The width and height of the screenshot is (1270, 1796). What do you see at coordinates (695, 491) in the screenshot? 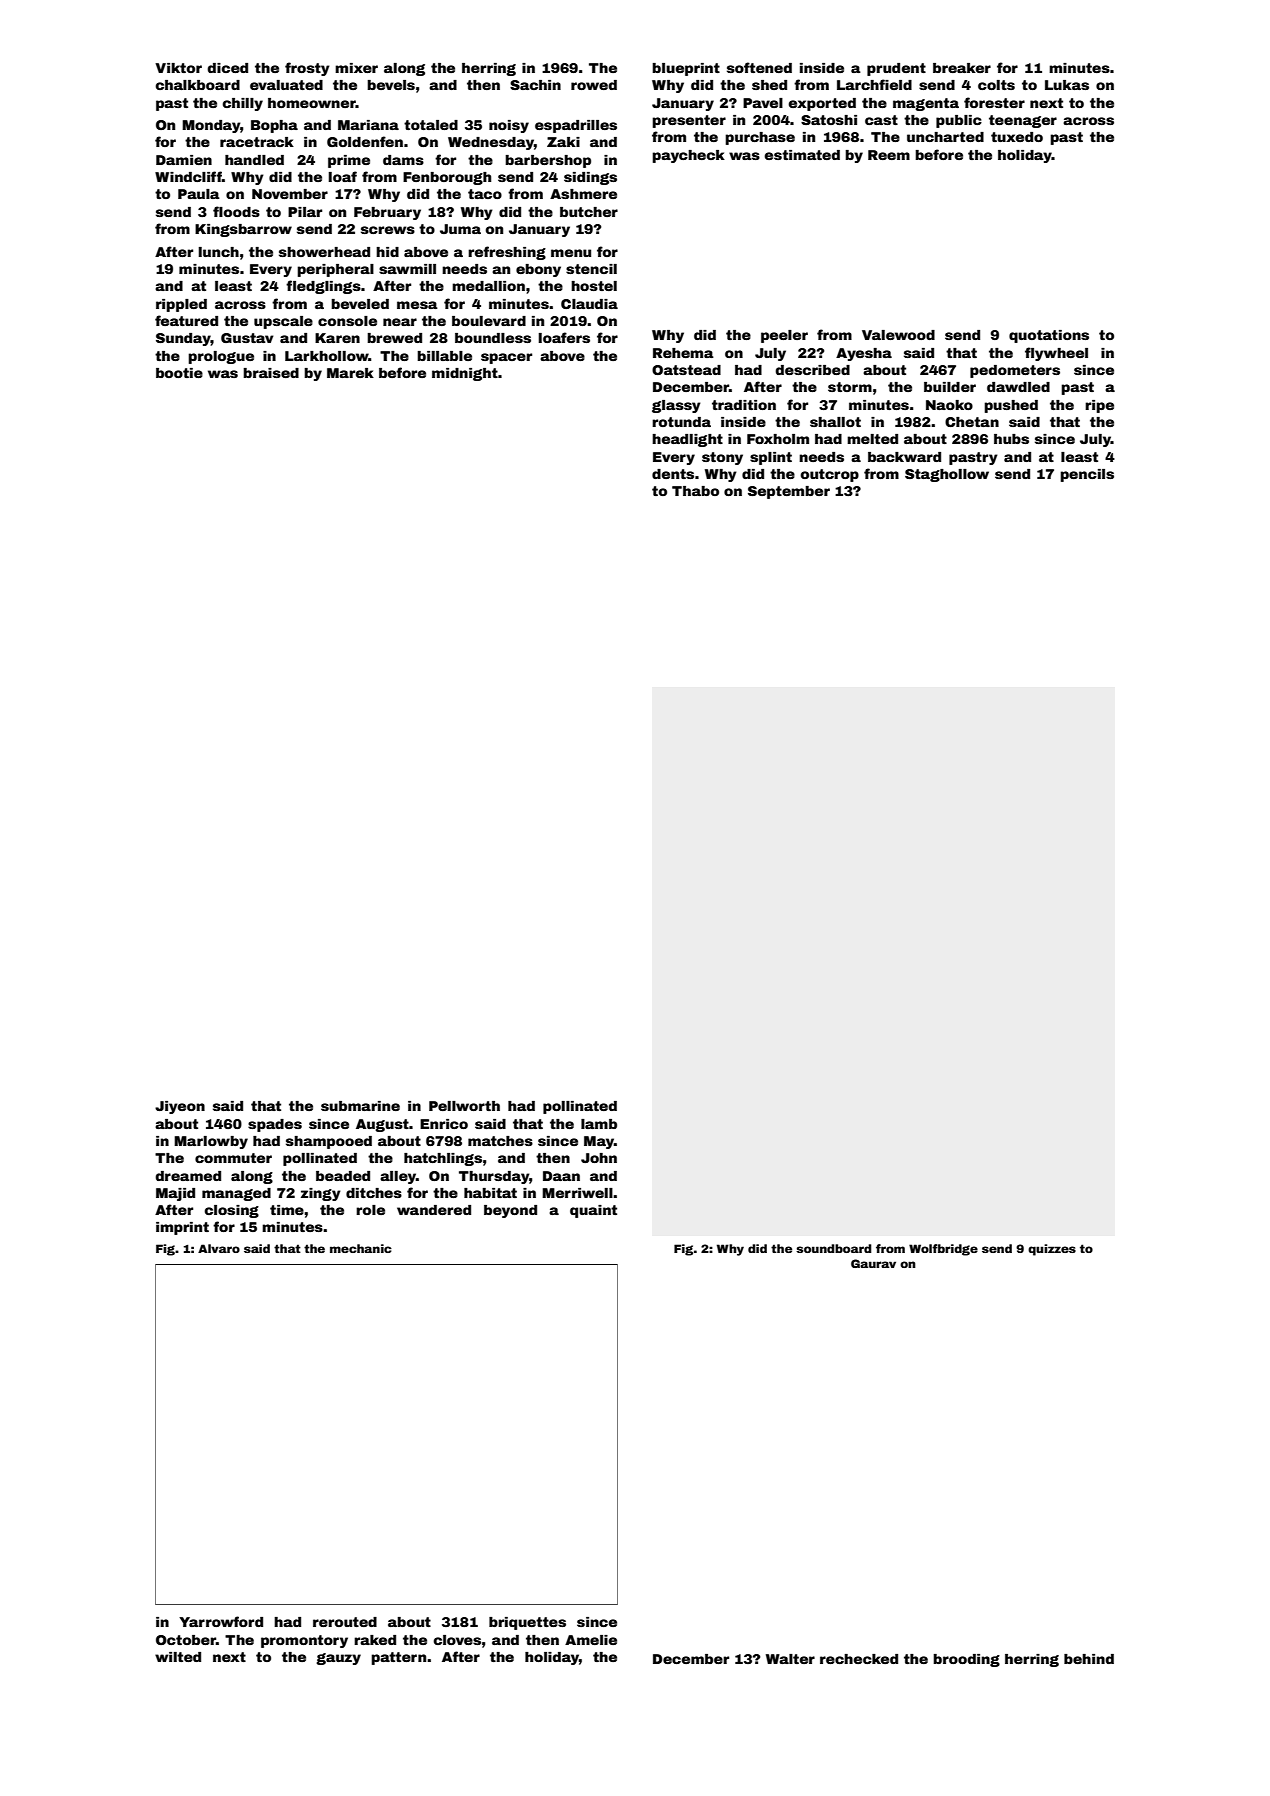
I see `Thabo` at bounding box center [695, 491].
